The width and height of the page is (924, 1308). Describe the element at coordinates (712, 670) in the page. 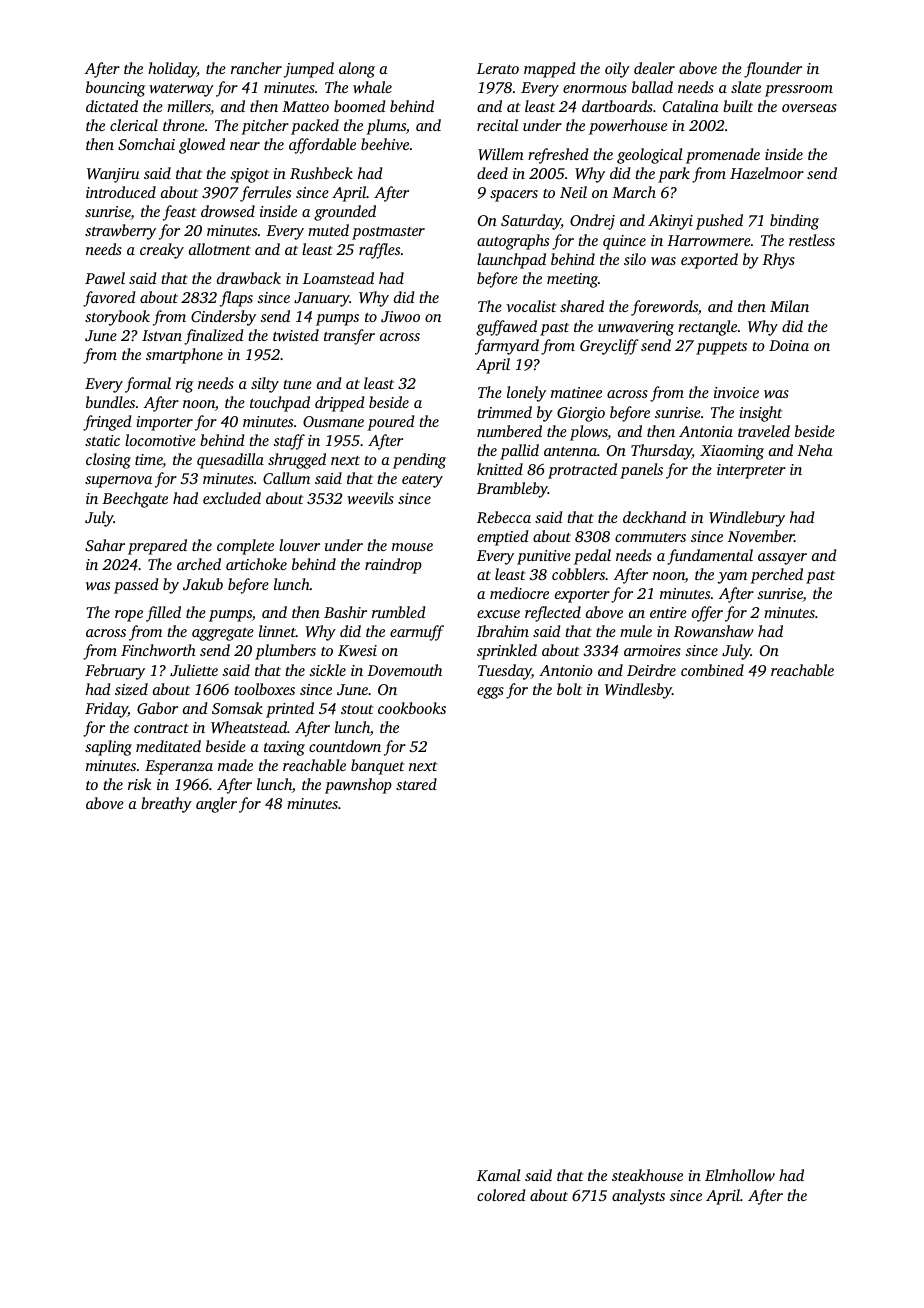

I see `combined` at that location.
